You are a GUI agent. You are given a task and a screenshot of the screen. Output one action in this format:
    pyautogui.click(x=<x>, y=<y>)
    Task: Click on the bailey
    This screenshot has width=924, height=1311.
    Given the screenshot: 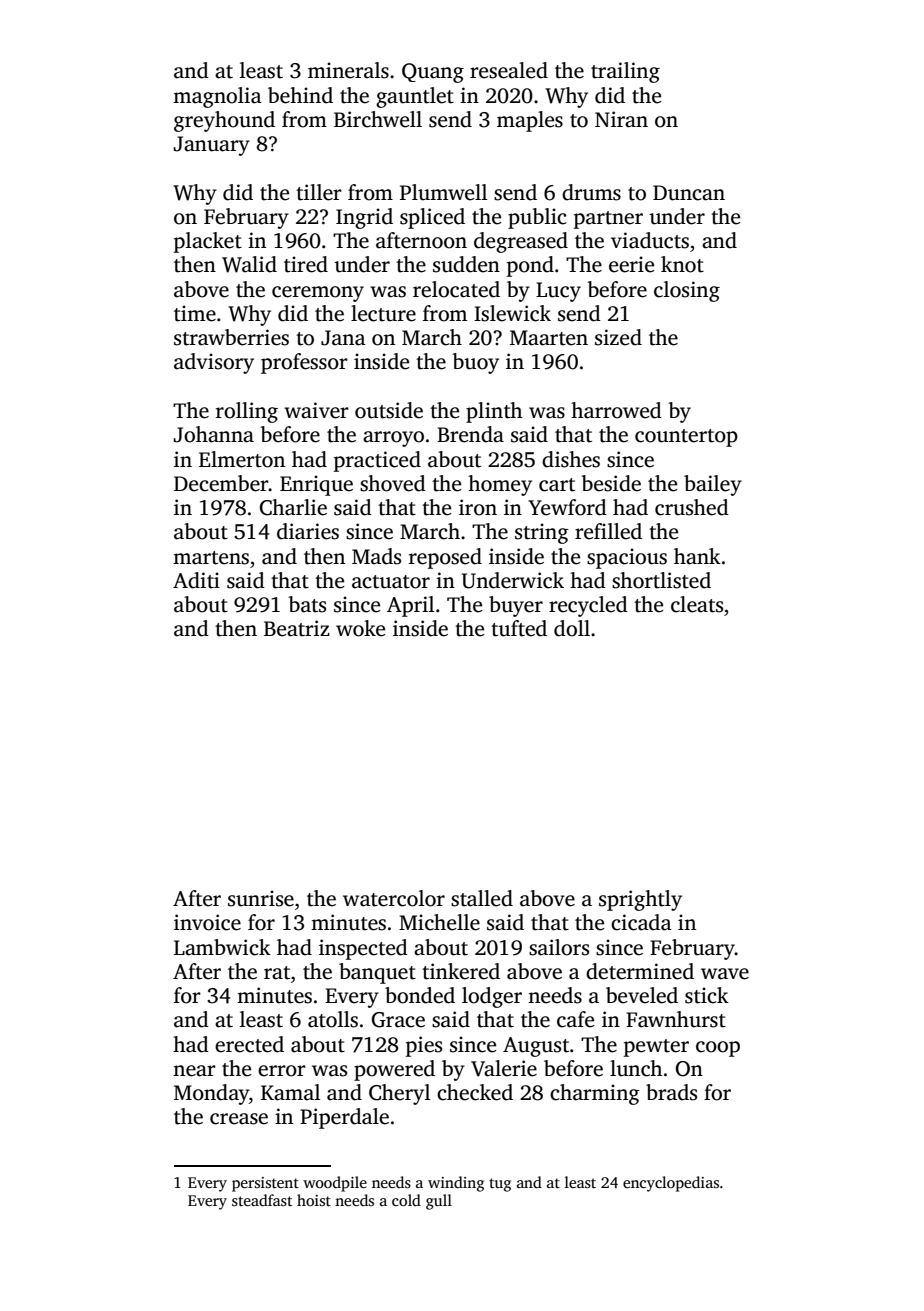 What is the action you would take?
    pyautogui.click(x=713, y=485)
